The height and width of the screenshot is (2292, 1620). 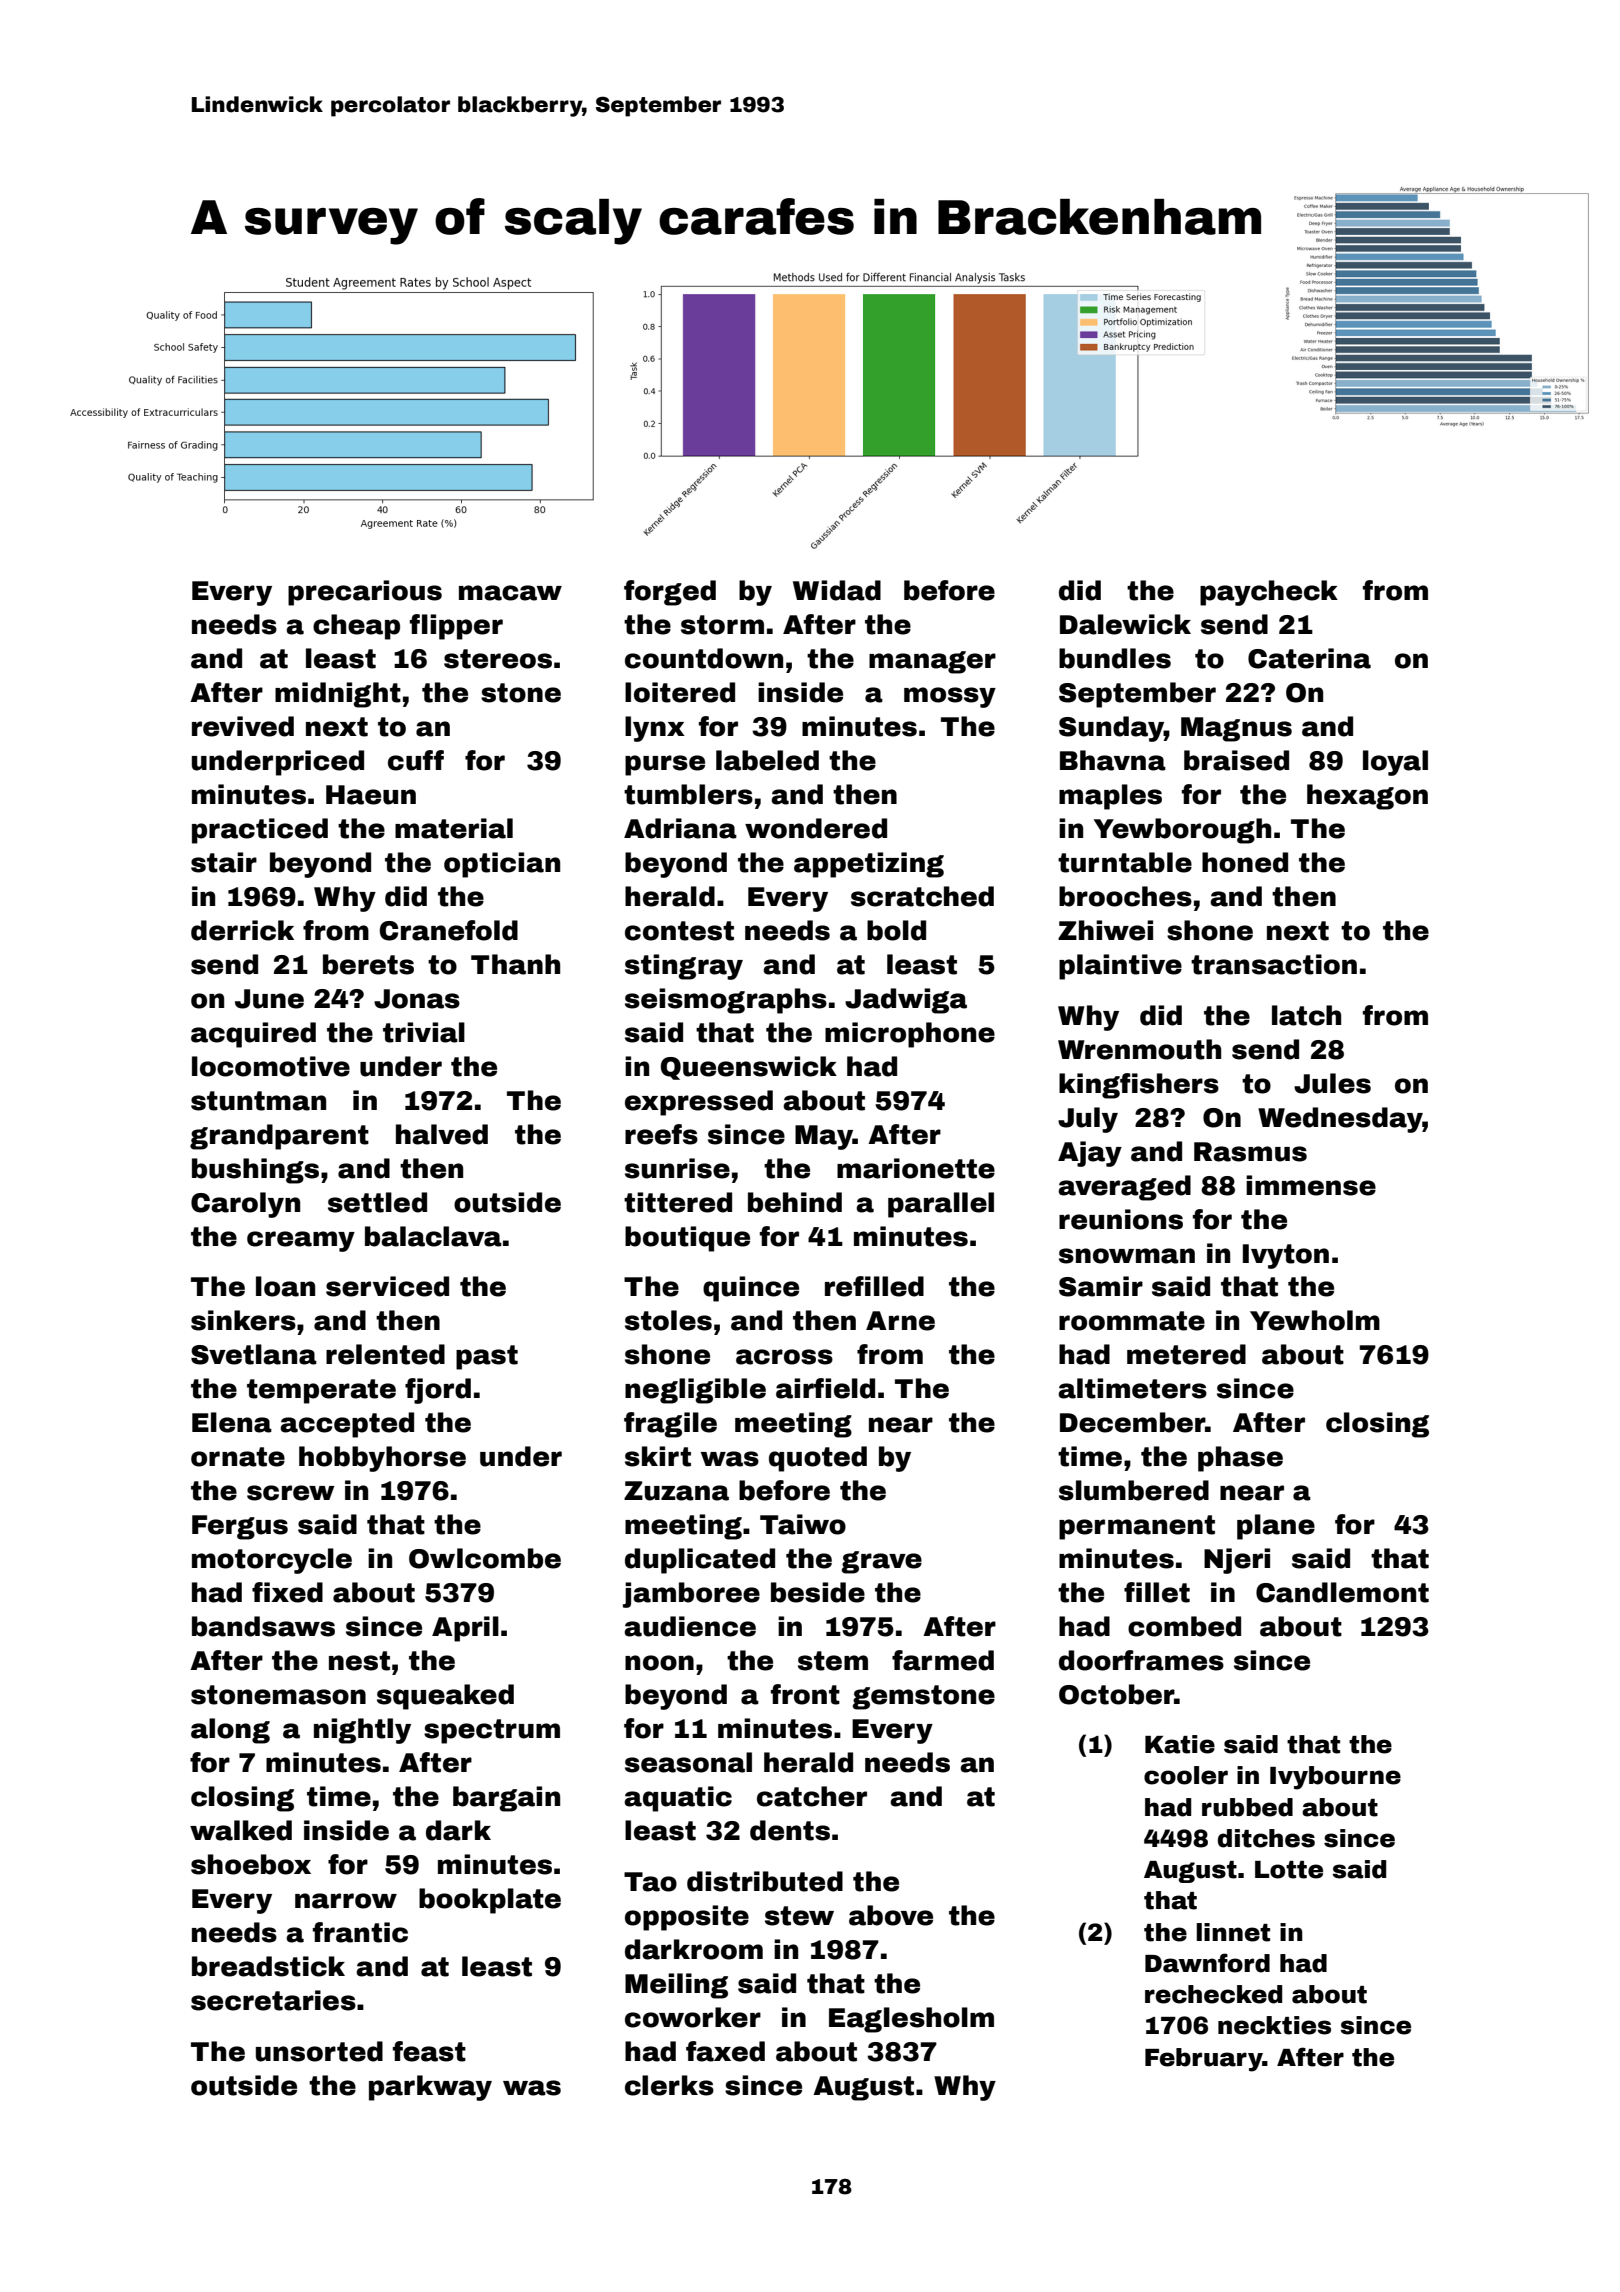 I want to click on honed, so click(x=1245, y=862).
